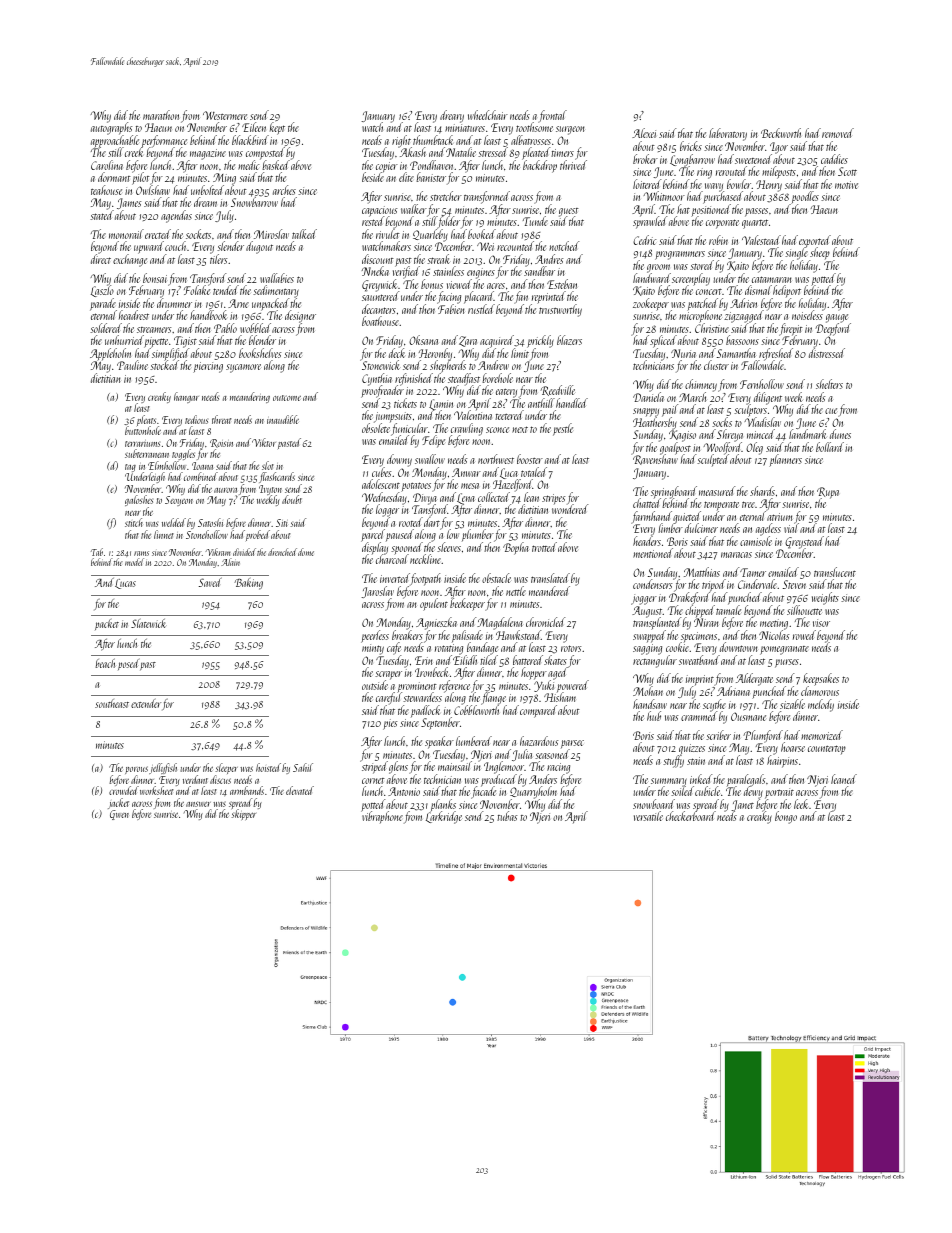 This page has width=952, height=1233. I want to click on skipper, so click(243, 815).
